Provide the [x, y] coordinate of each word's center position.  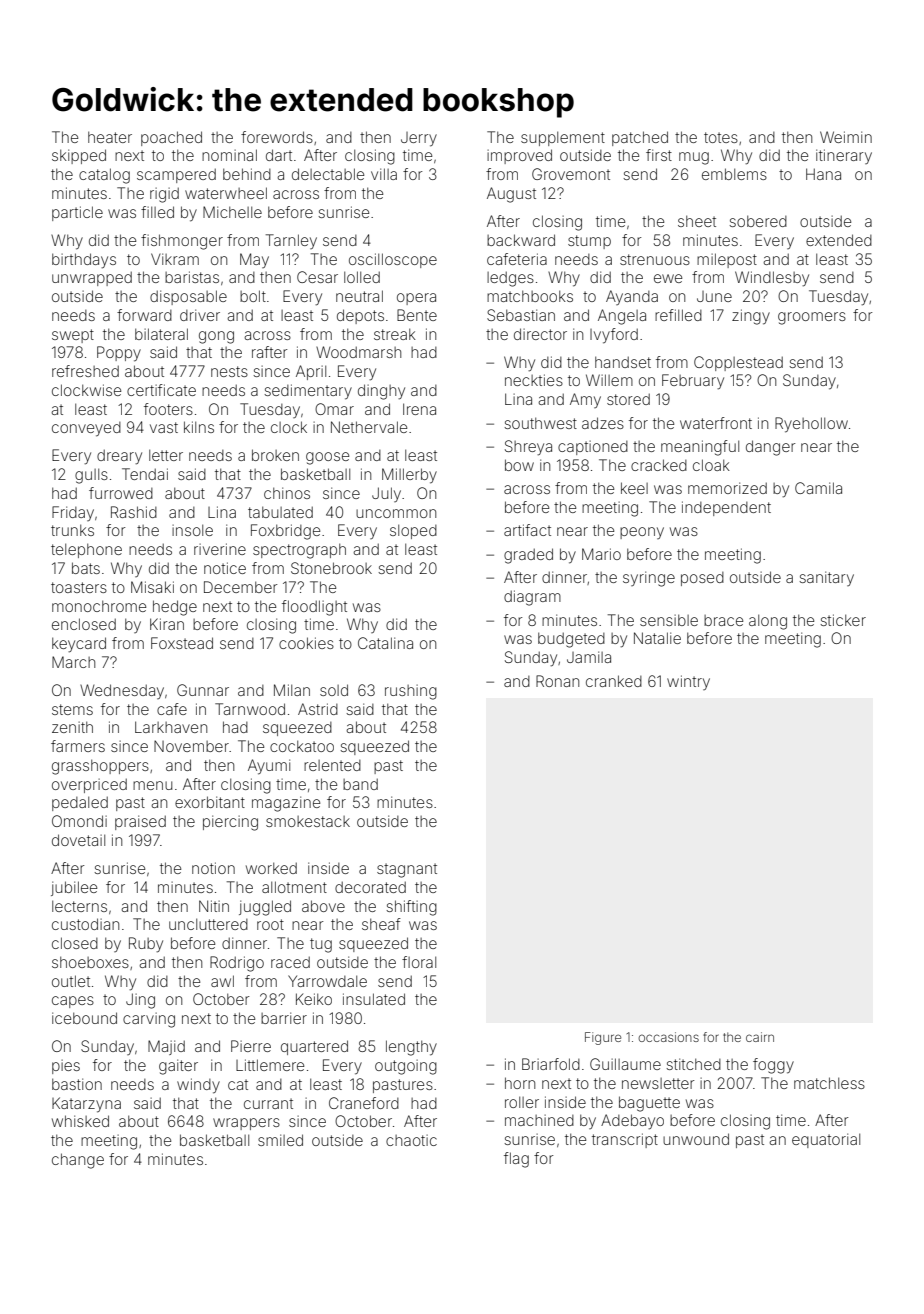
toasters [79, 587]
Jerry [419, 139]
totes [721, 137]
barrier [284, 1018]
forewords [277, 137]
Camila [818, 488]
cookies [306, 643]
